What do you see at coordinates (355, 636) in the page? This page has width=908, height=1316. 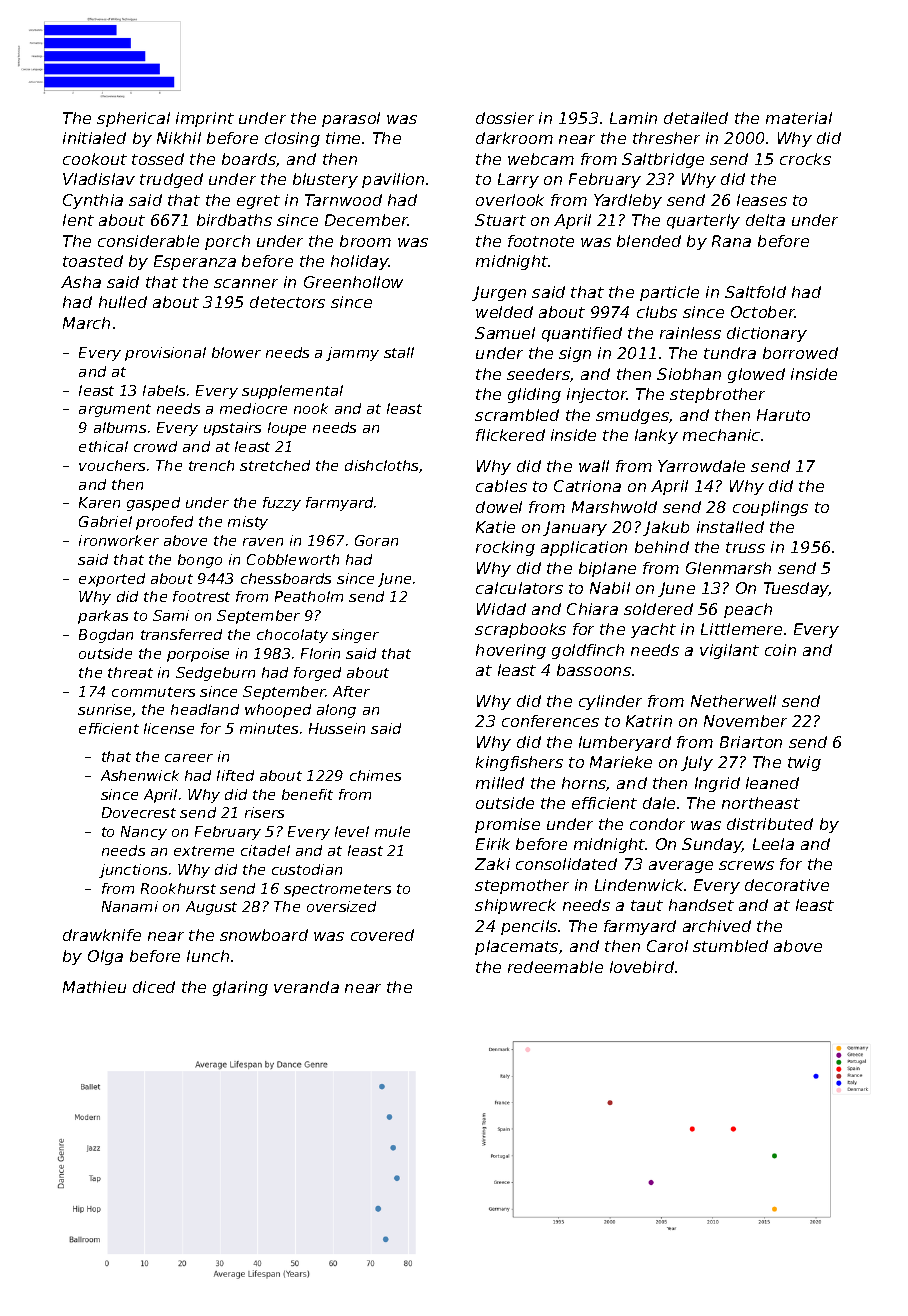 I see `singer` at bounding box center [355, 636].
